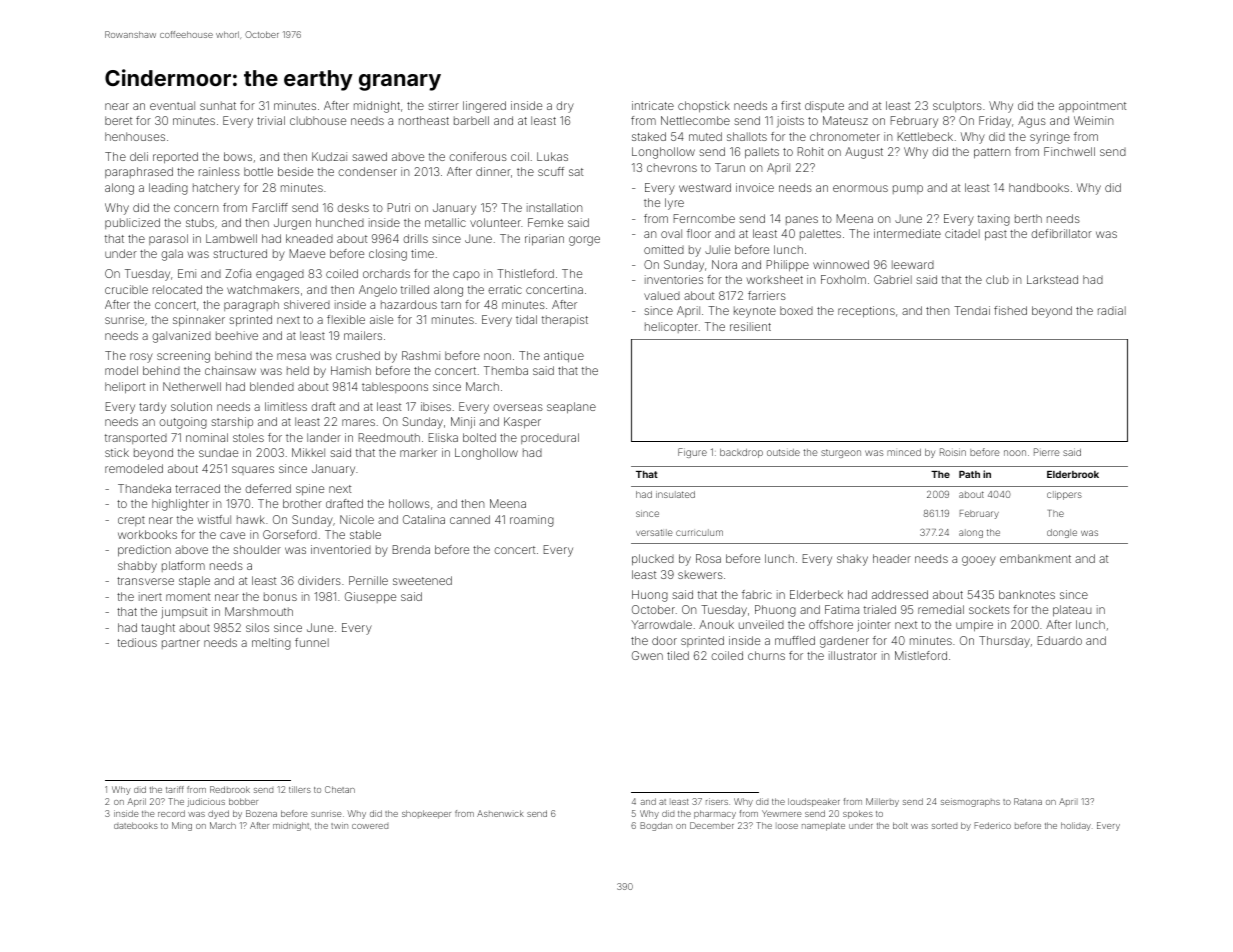  Describe the element at coordinates (750, 326) in the page. I see `resilient` at that location.
